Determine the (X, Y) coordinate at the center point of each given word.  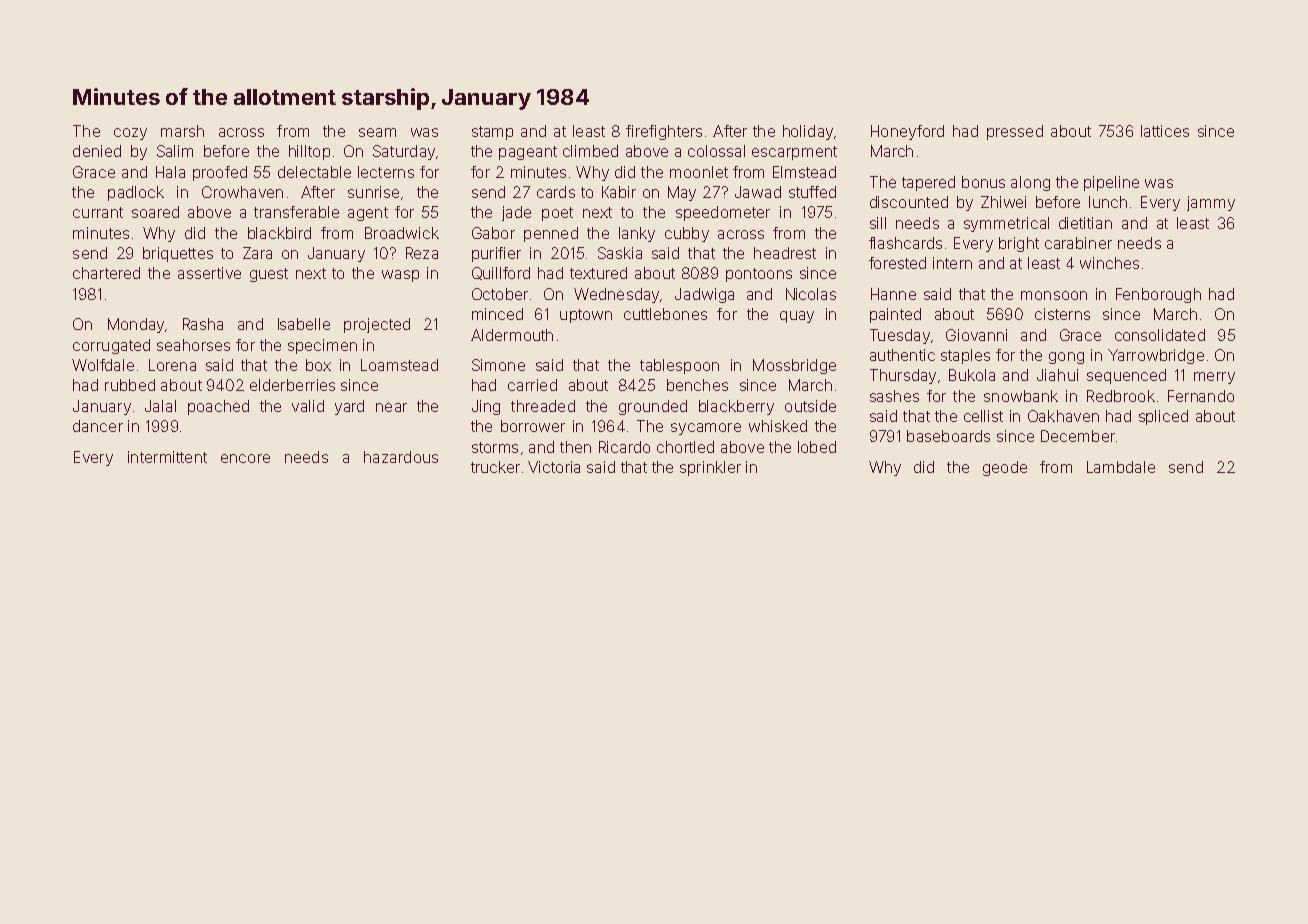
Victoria (554, 467)
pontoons (759, 275)
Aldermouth (512, 335)
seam (377, 132)
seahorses (193, 345)
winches (1109, 263)
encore (245, 458)
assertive (209, 273)
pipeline (1111, 183)
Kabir (619, 192)
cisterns (1062, 314)
